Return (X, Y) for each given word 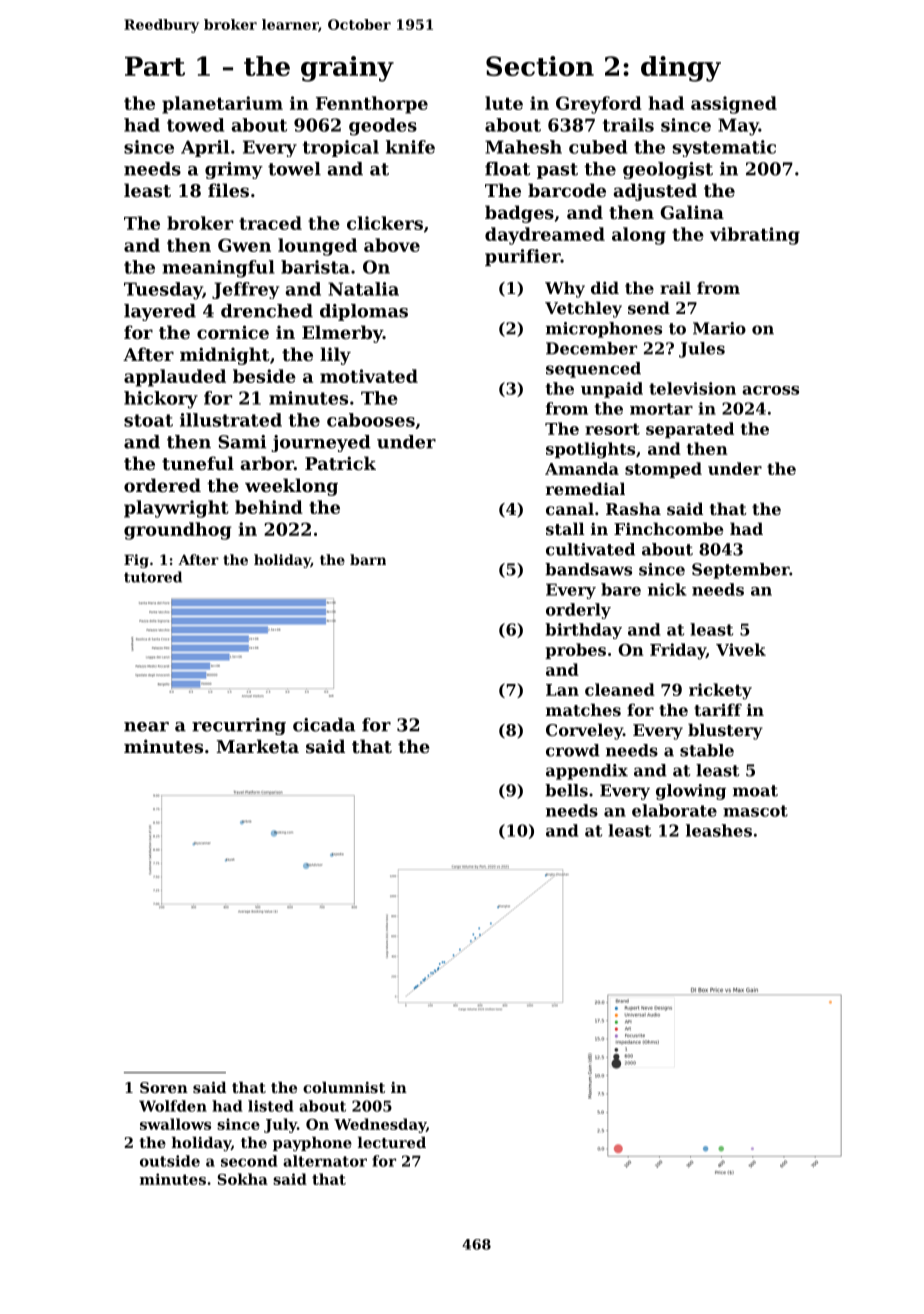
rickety (720, 691)
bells (566, 790)
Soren (164, 1087)
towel (294, 169)
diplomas (364, 312)
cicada (324, 725)
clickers (385, 223)
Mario (719, 328)
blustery (725, 731)
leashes (719, 830)
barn (368, 559)
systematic (724, 148)
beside (264, 376)
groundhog (178, 531)
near (146, 727)
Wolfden (173, 1106)
